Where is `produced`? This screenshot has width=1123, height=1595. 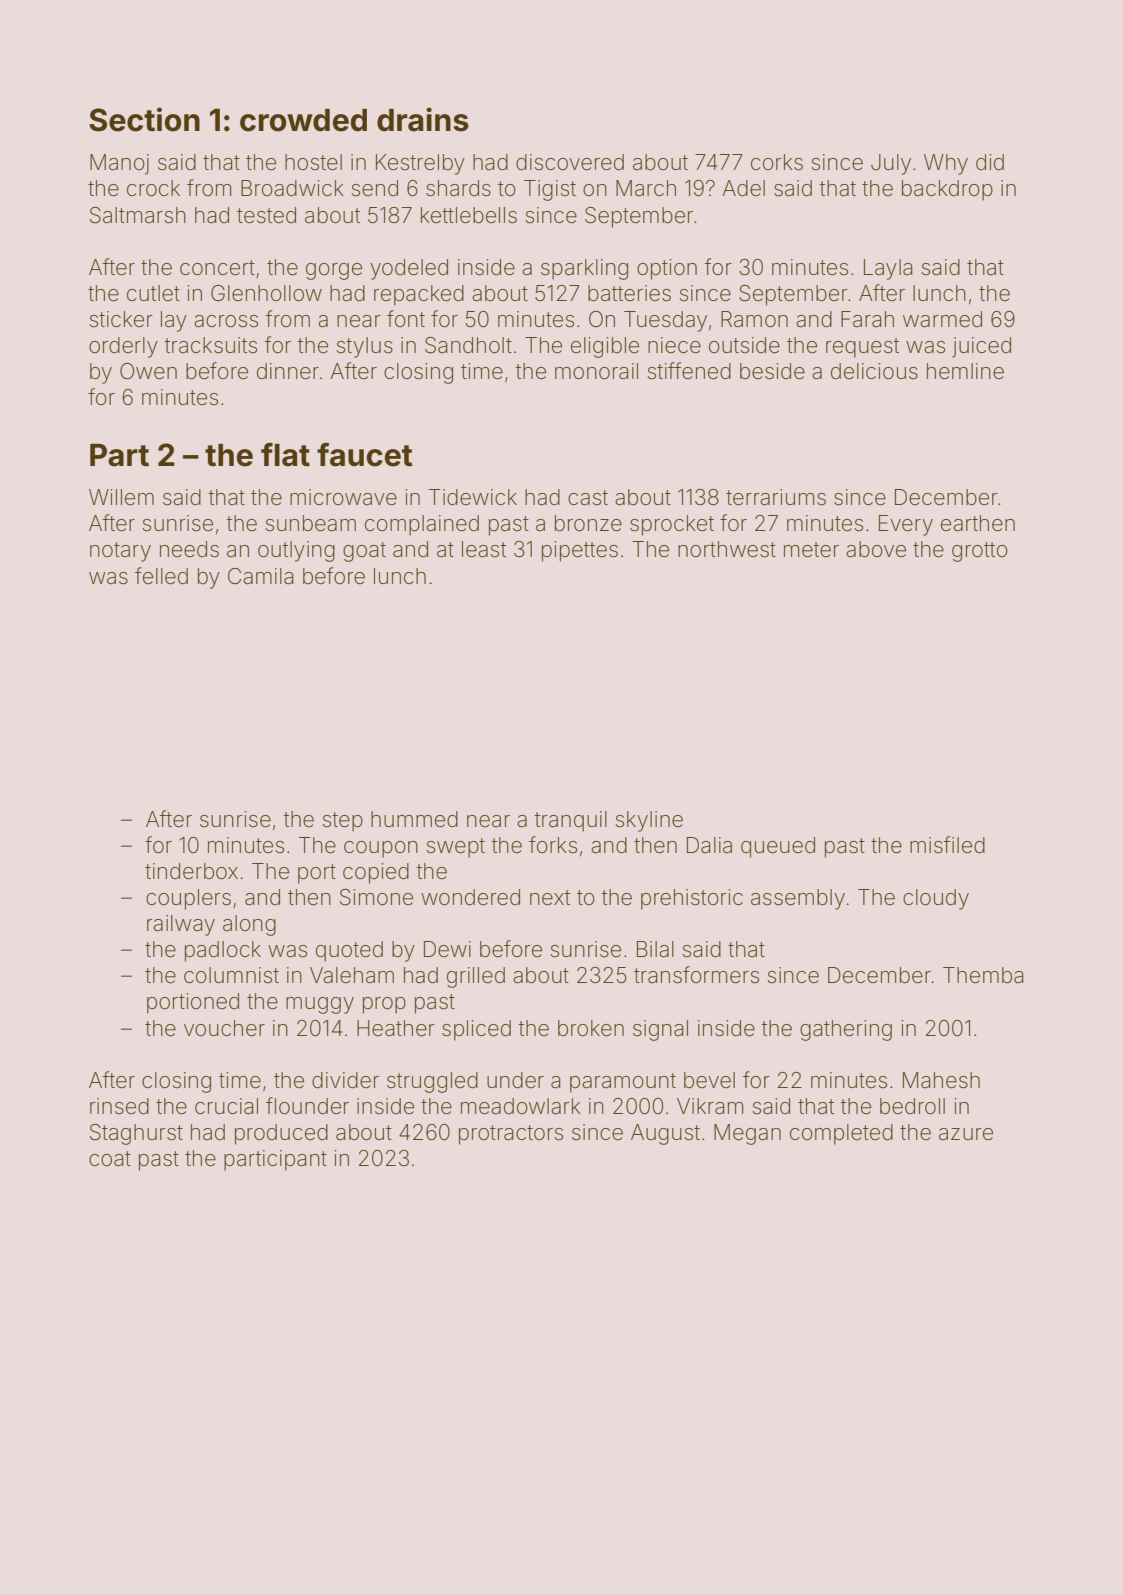
produced is located at coordinates (281, 1134).
